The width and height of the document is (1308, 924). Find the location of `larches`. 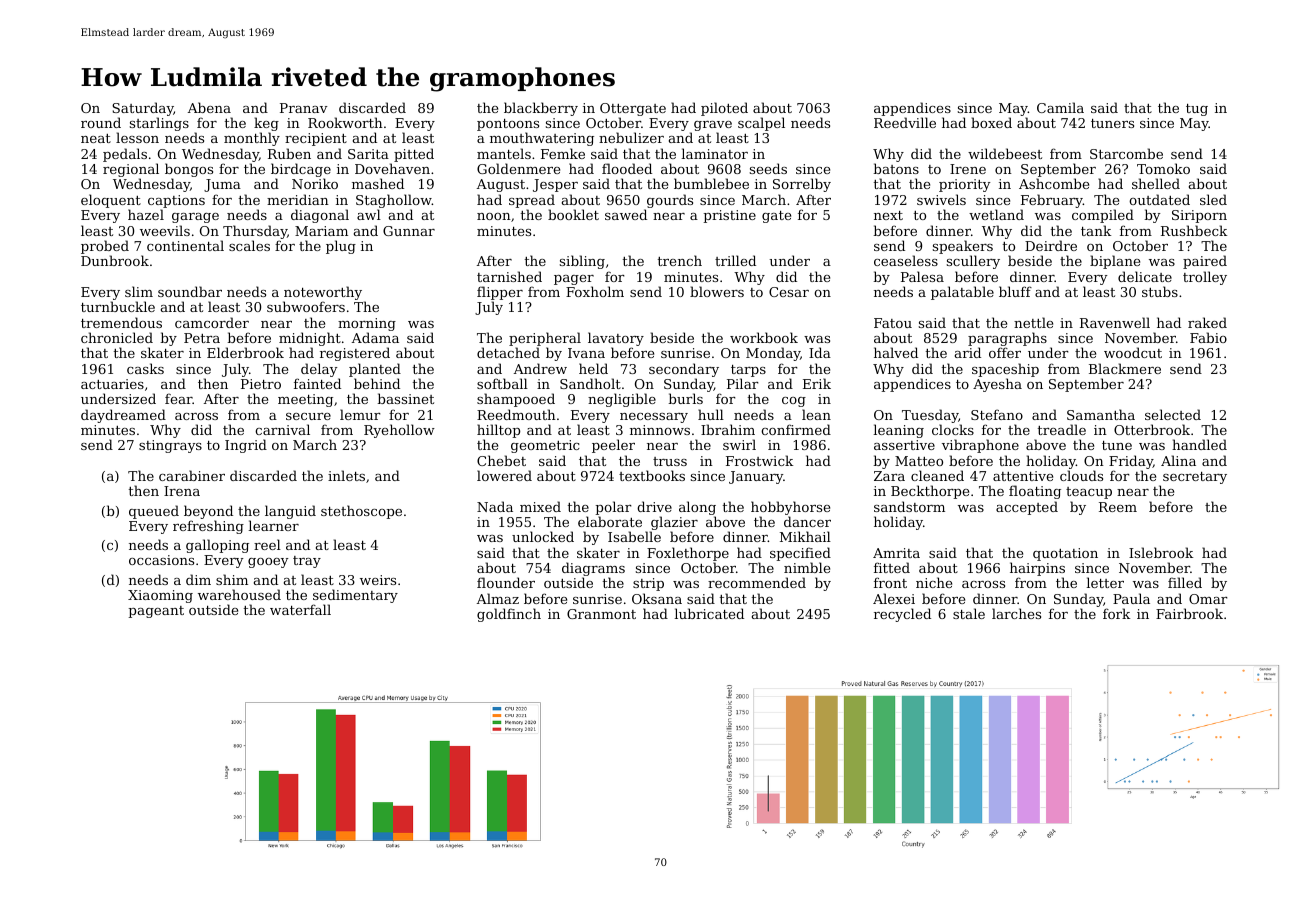

larches is located at coordinates (1016, 613).
